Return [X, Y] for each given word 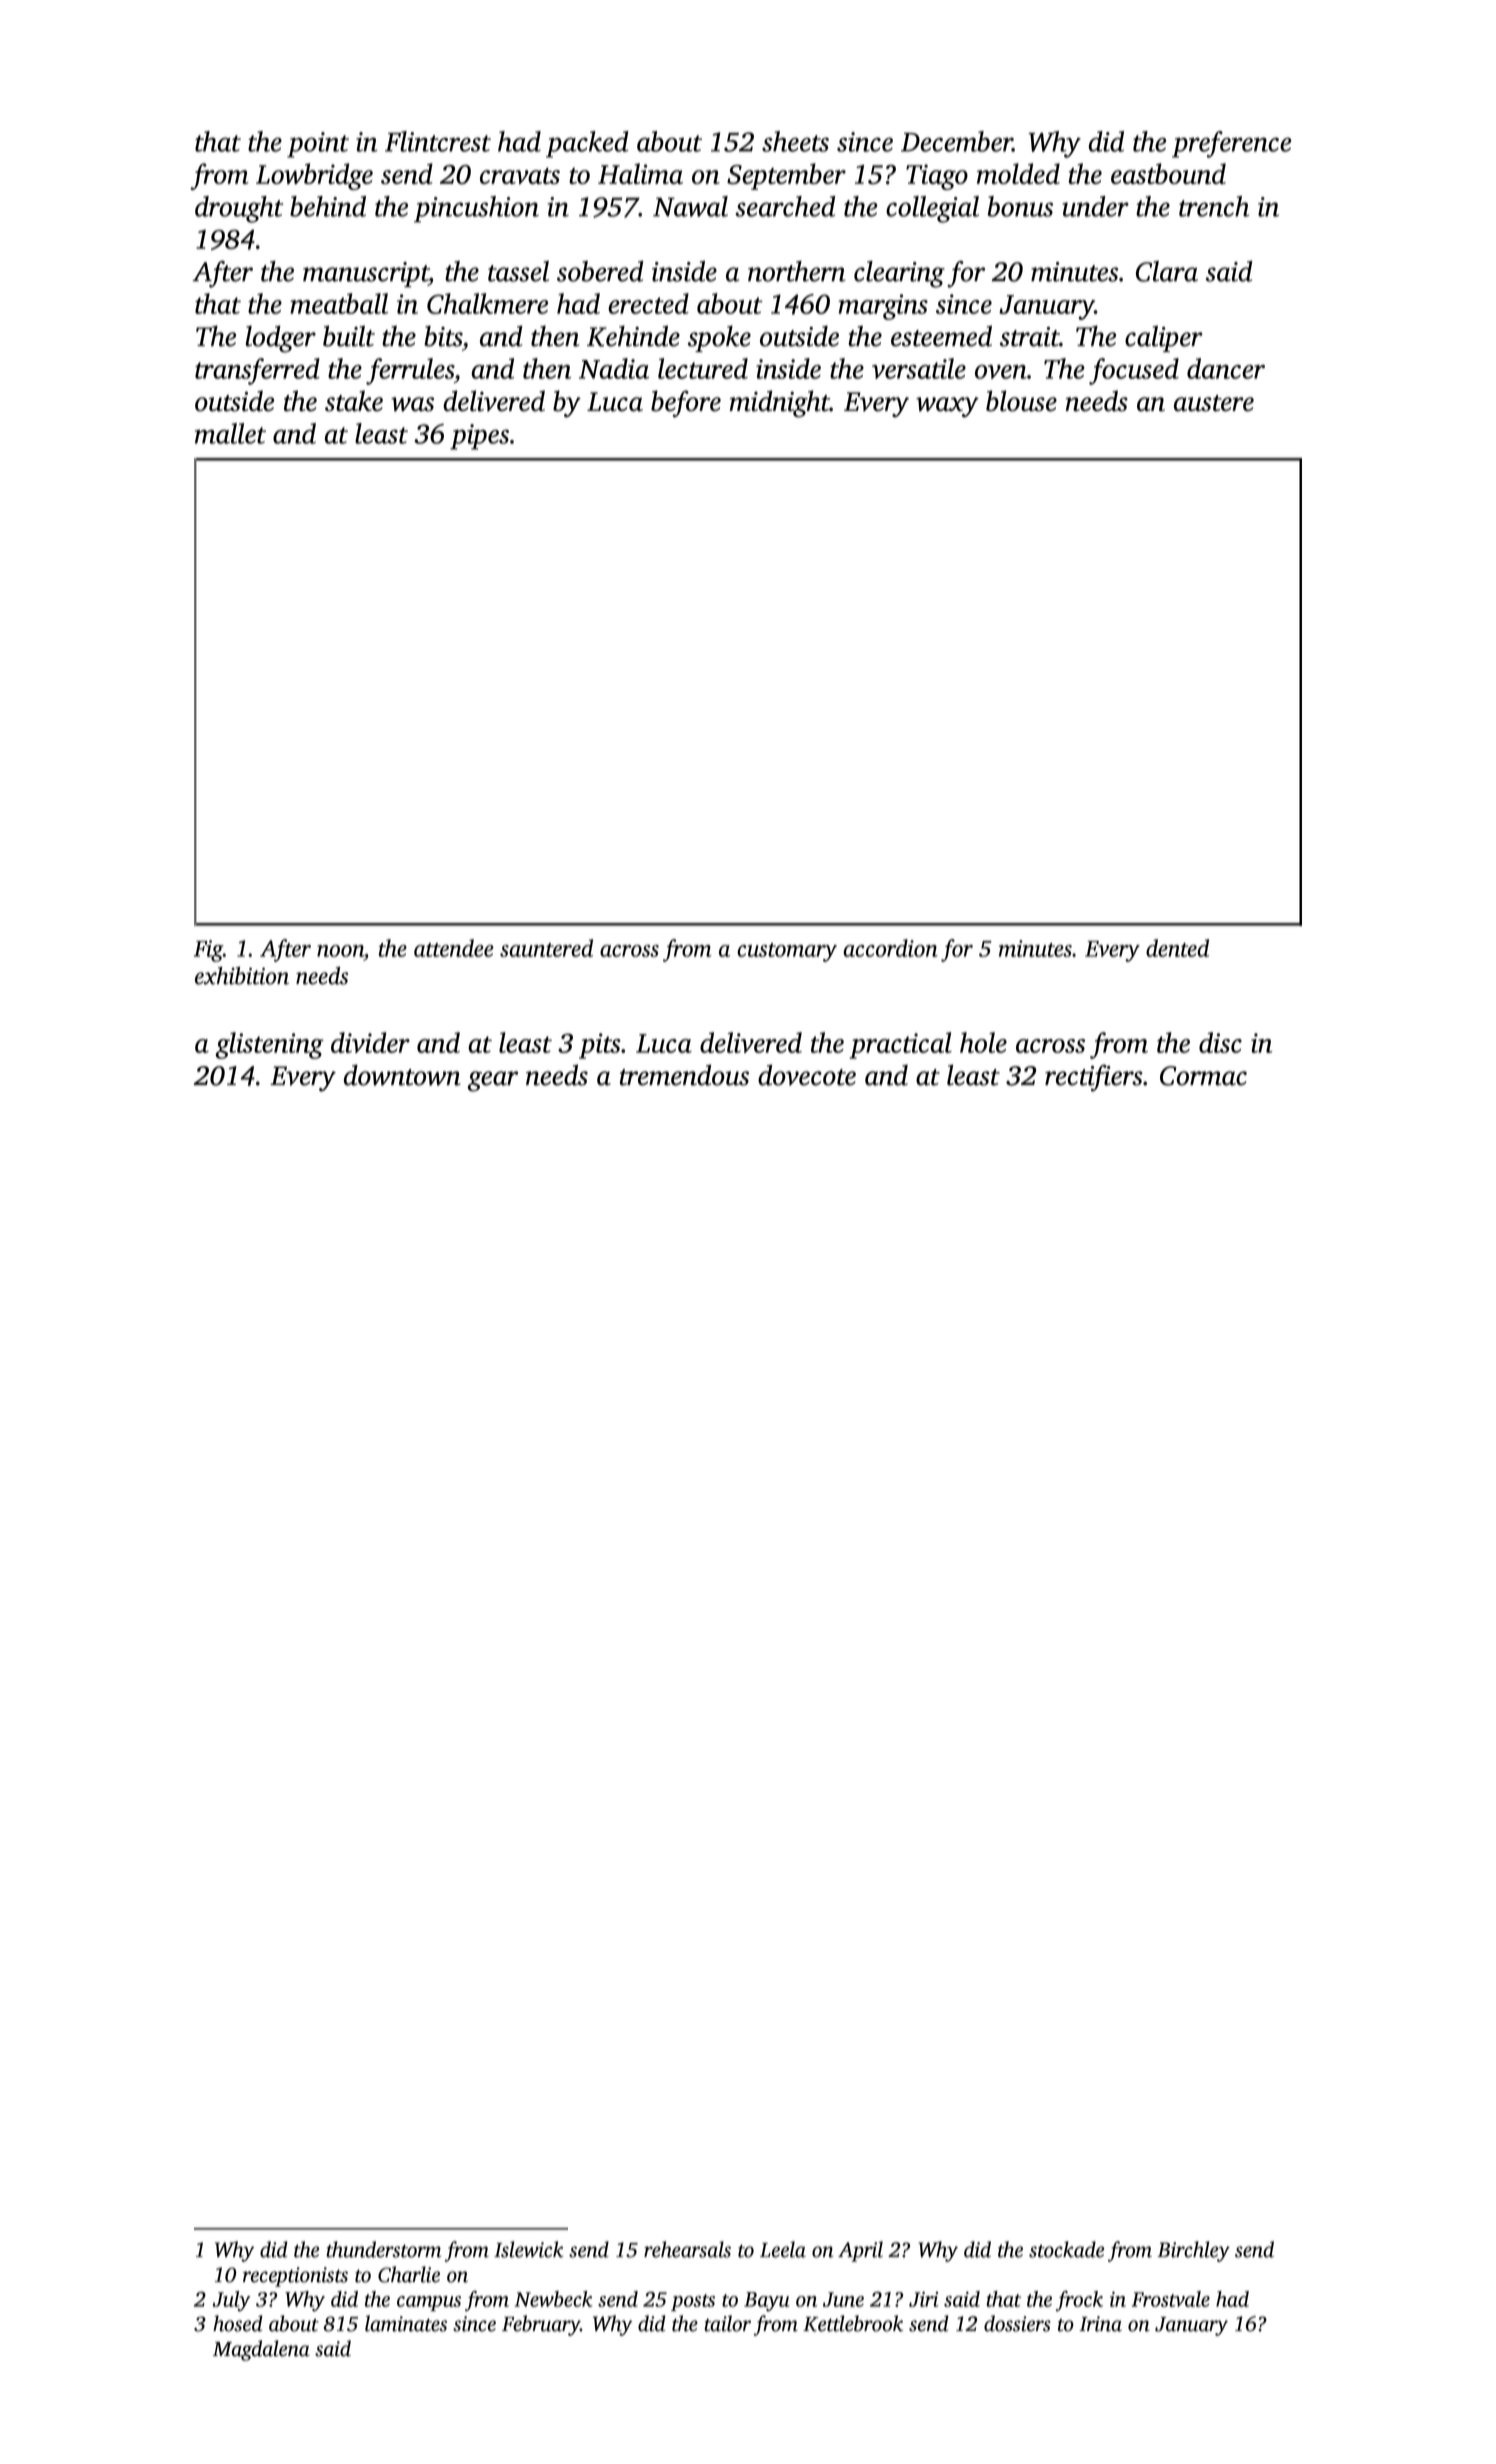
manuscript [366, 274]
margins [883, 307]
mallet [230, 433]
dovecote [807, 1075]
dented [1177, 948]
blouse [1021, 401]
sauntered [546, 948]
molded [1018, 173]
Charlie [409, 2274]
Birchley [1193, 2251]
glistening [269, 1045]
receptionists [295, 2277]
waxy [947, 407]
